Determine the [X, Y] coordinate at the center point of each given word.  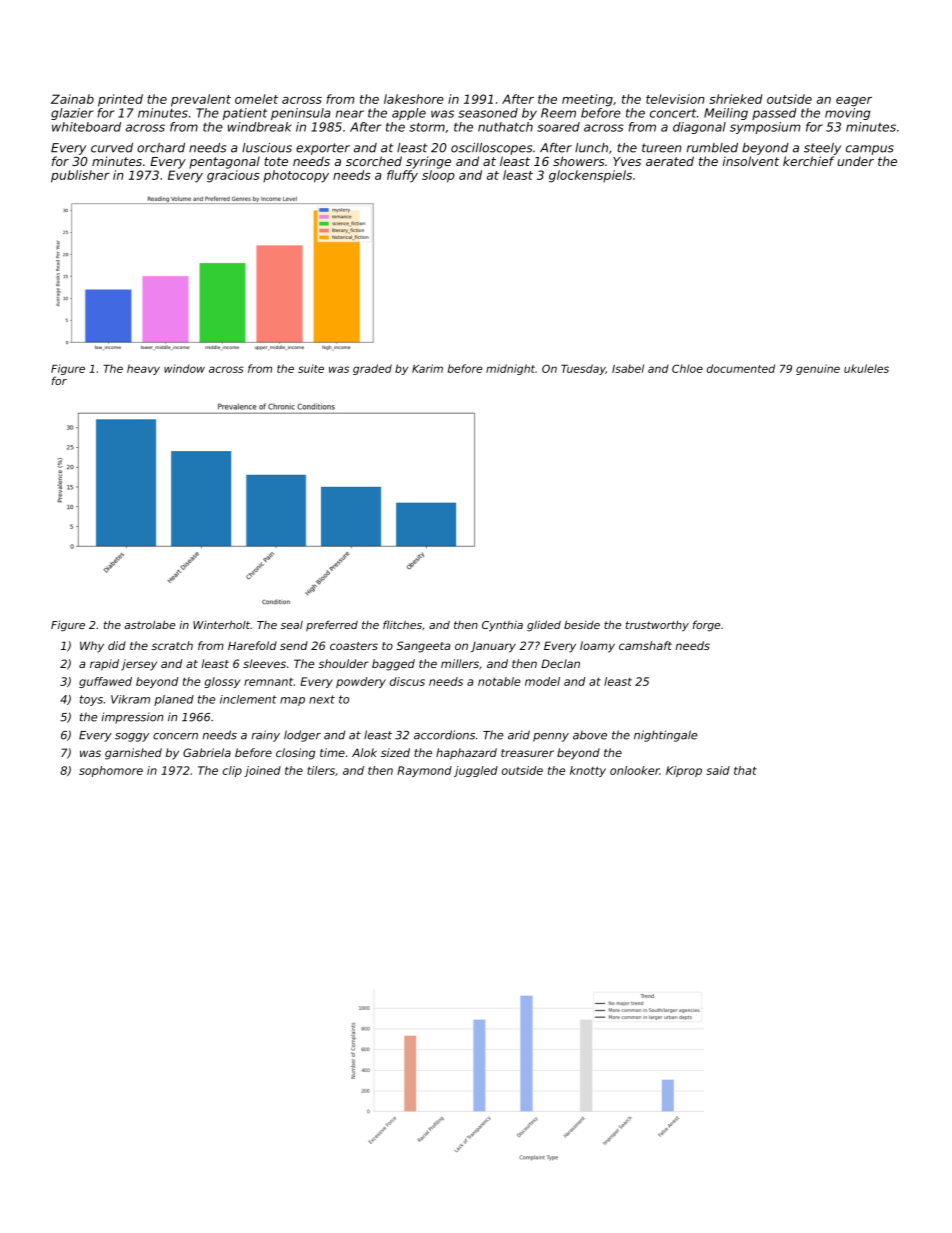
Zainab [72, 99]
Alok [364, 752]
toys [91, 700]
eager [854, 102]
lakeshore [414, 99]
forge [706, 625]
